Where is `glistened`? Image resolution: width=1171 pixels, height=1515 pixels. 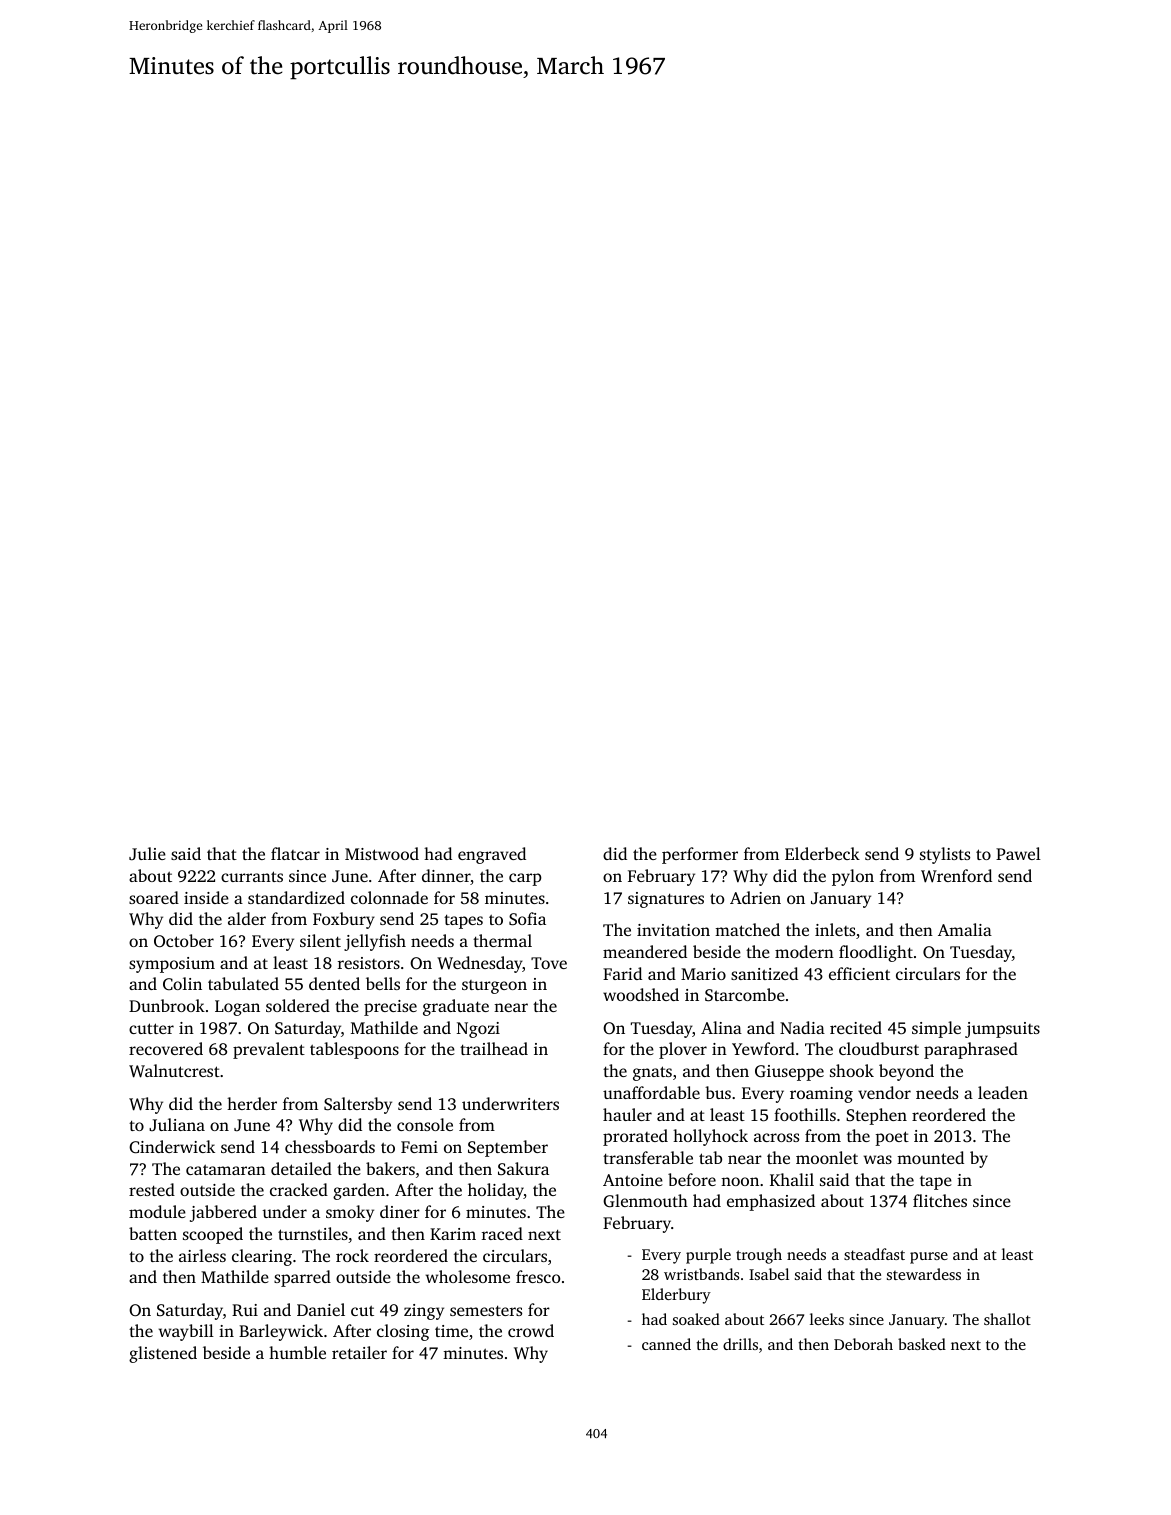 glistened is located at coordinates (163, 1354).
